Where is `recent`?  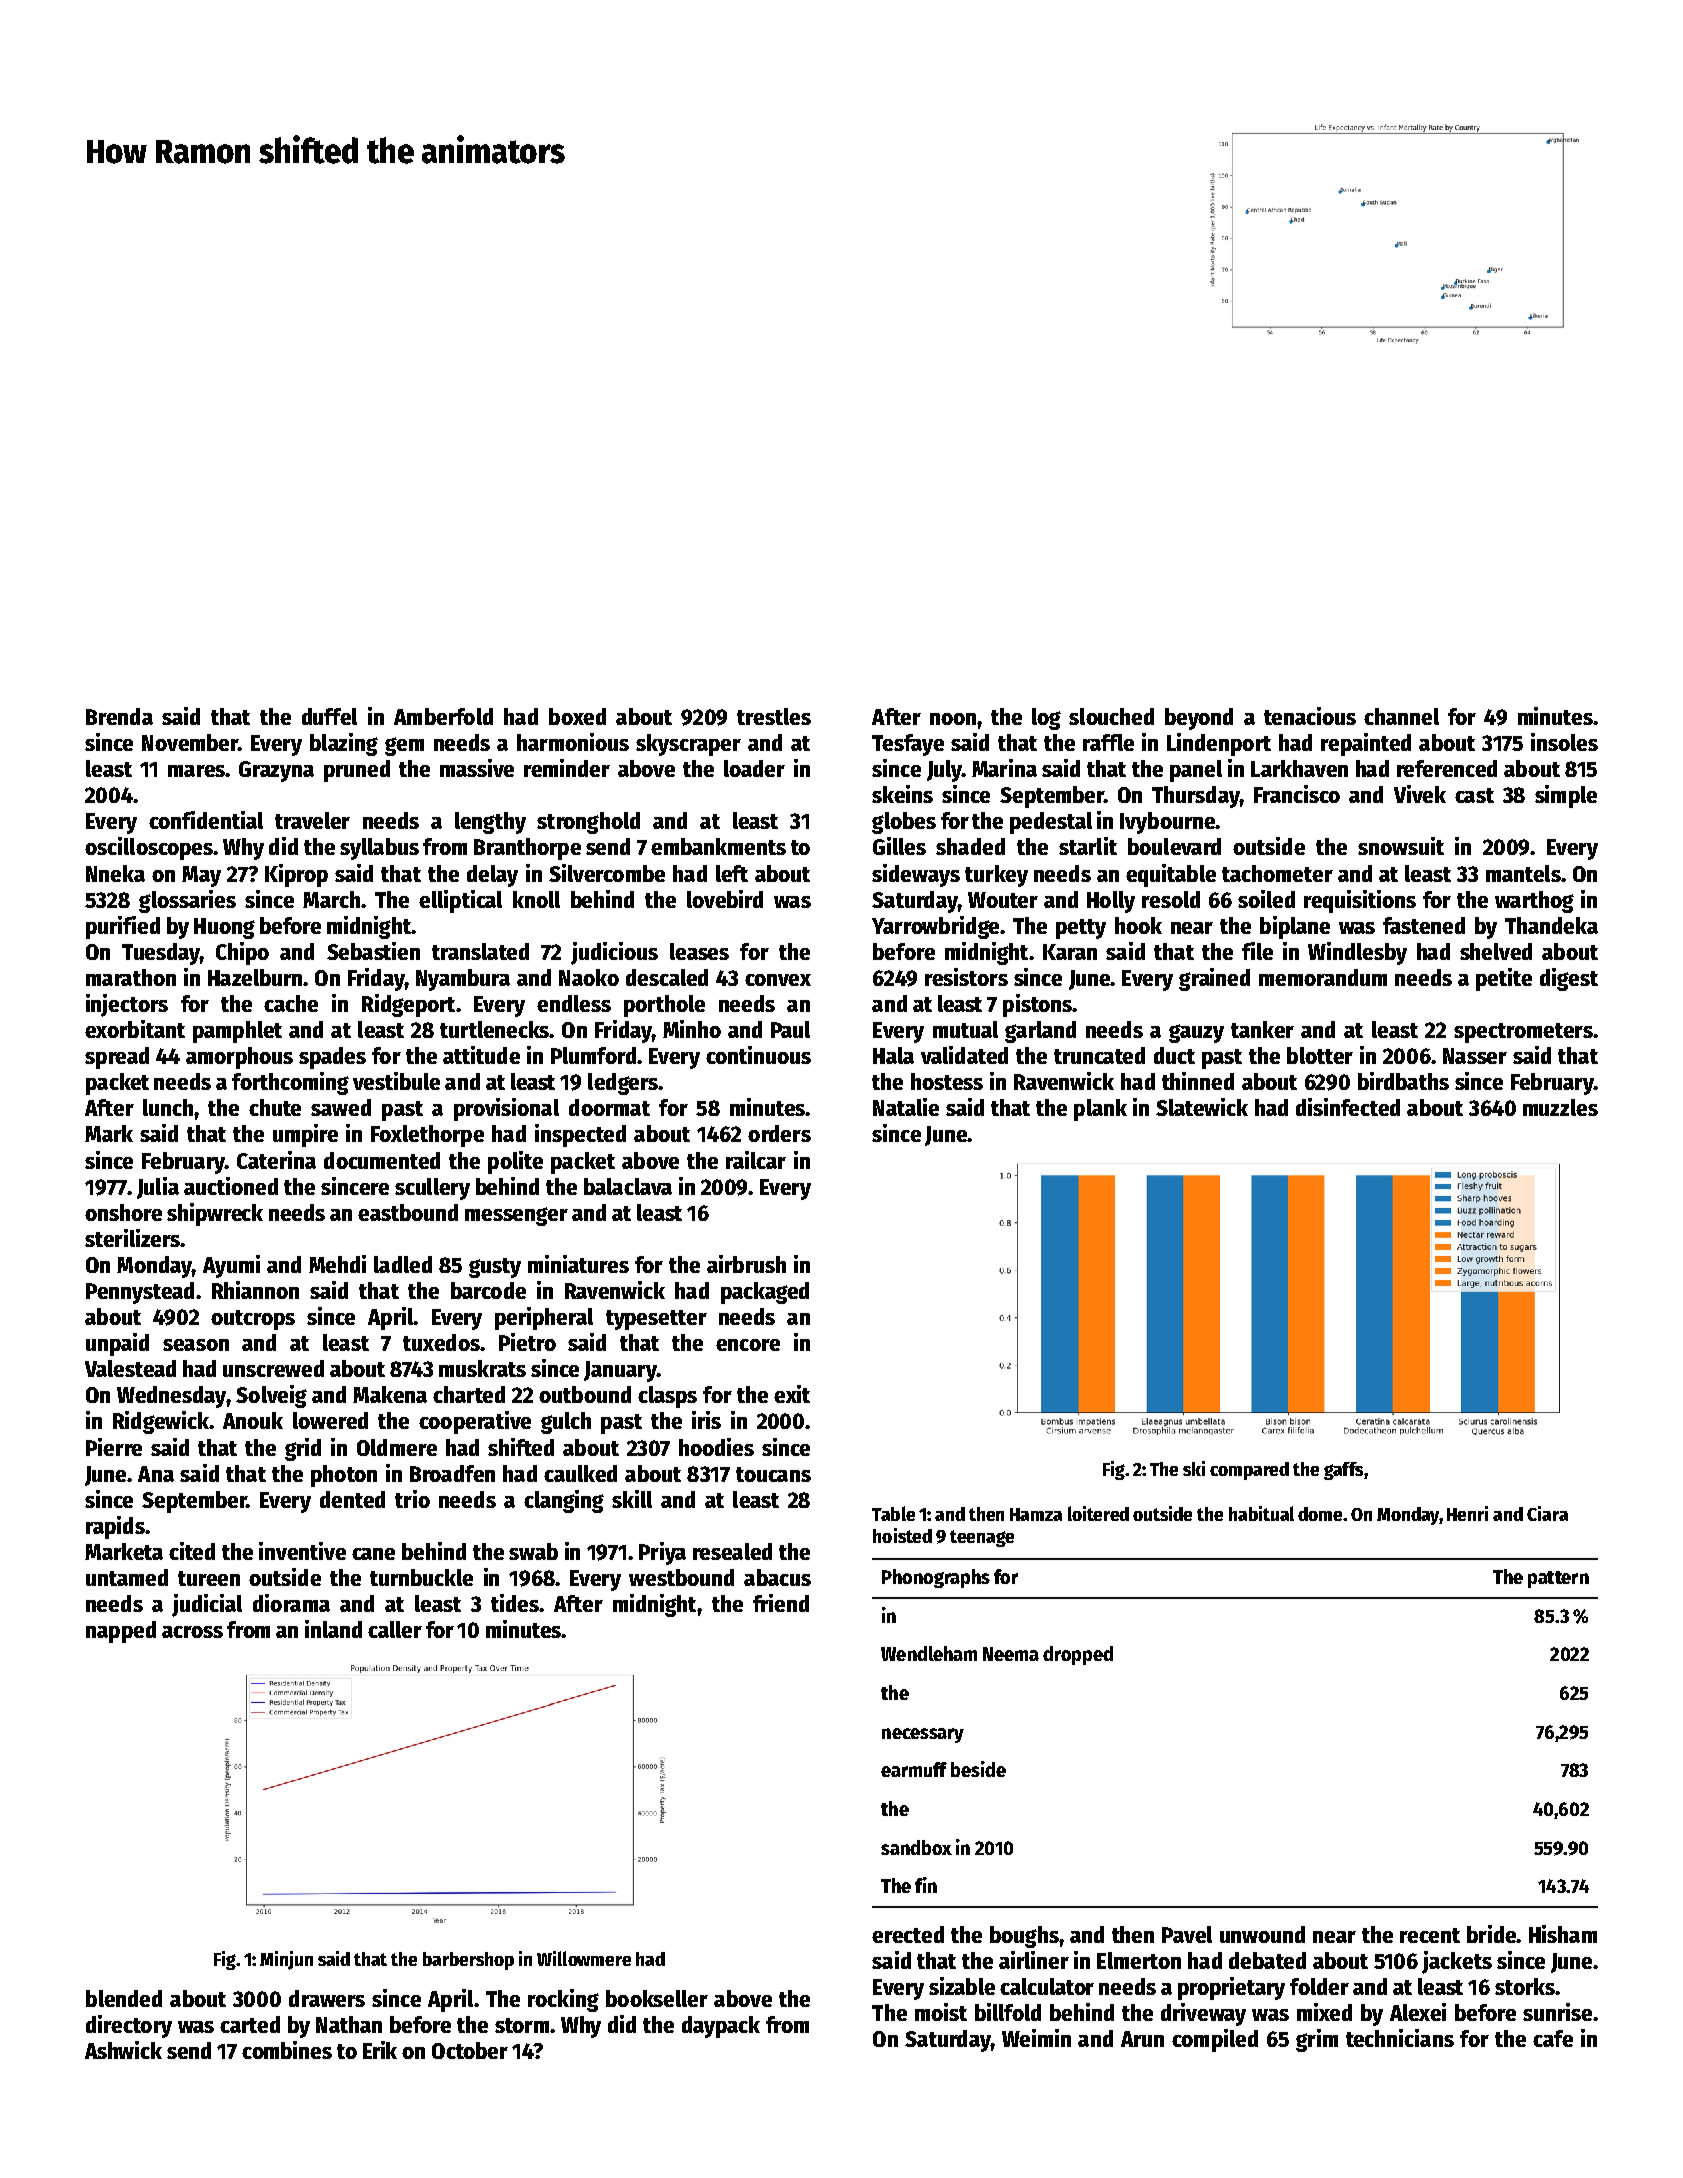 recent is located at coordinates (1430, 1935).
